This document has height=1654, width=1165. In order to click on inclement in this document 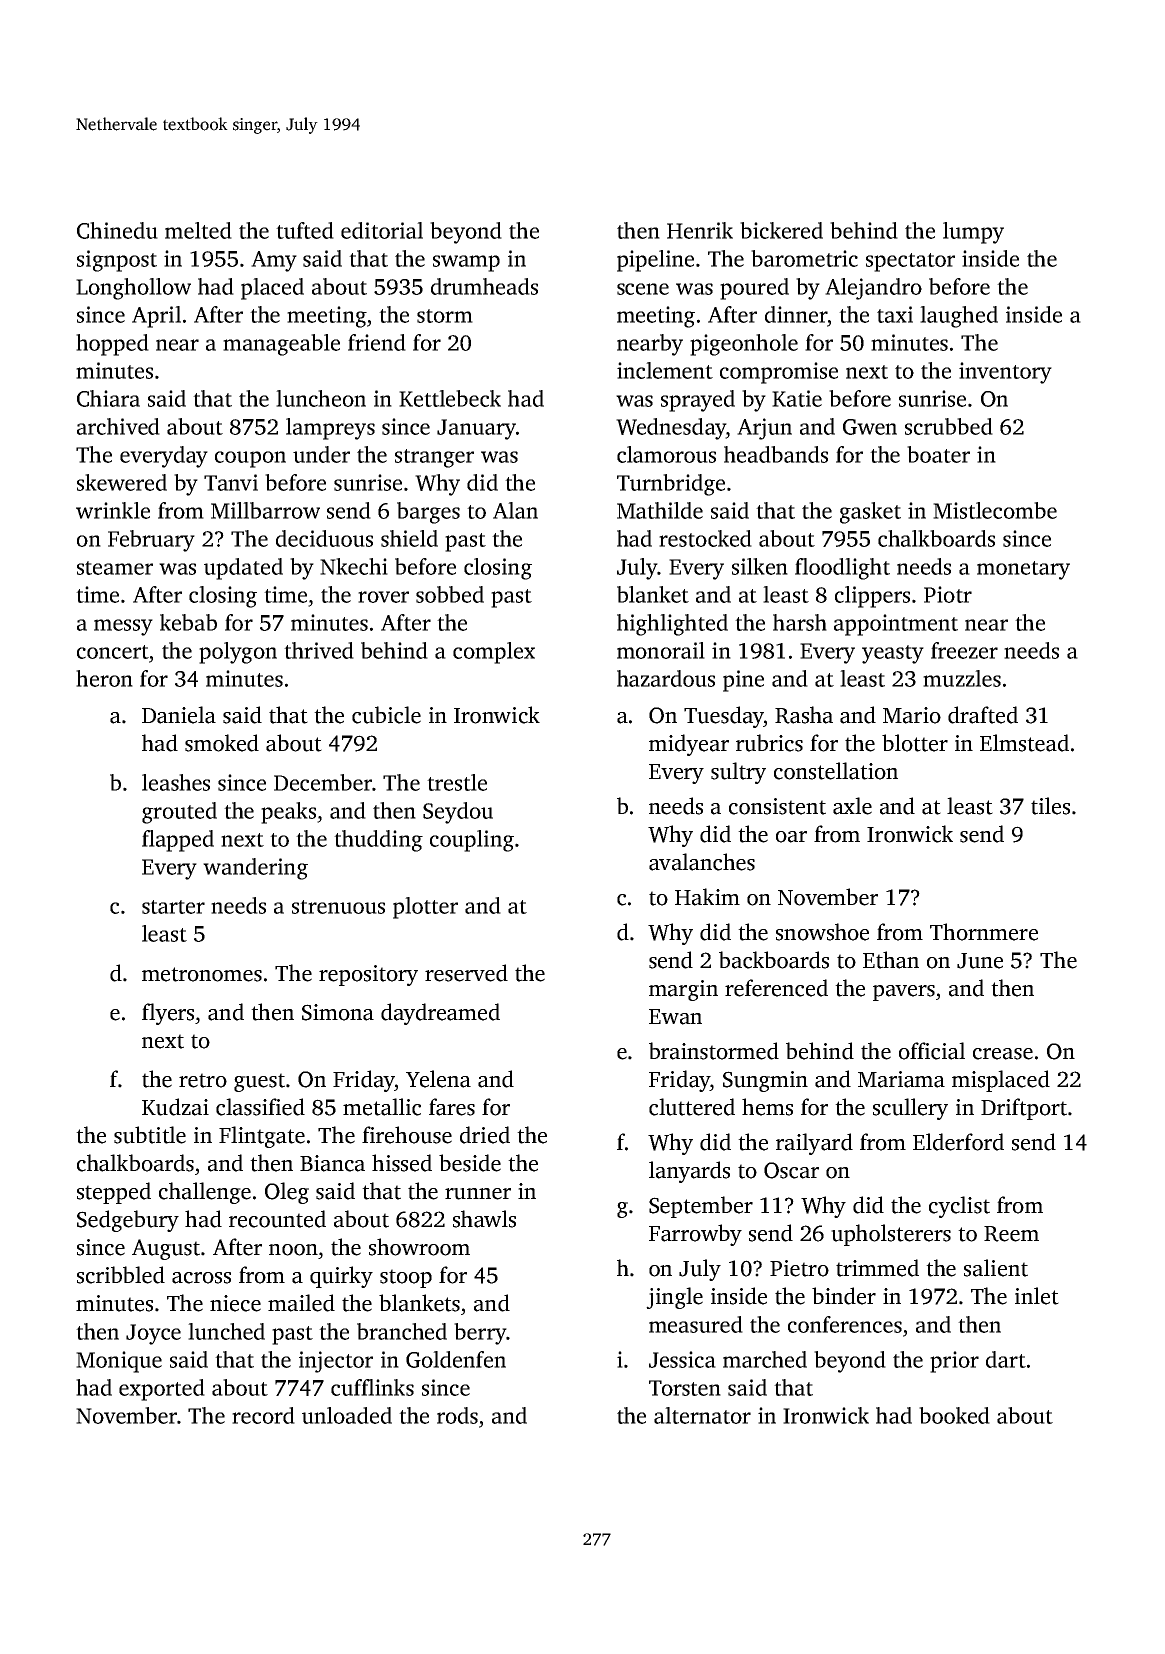, I will do `click(665, 370)`.
